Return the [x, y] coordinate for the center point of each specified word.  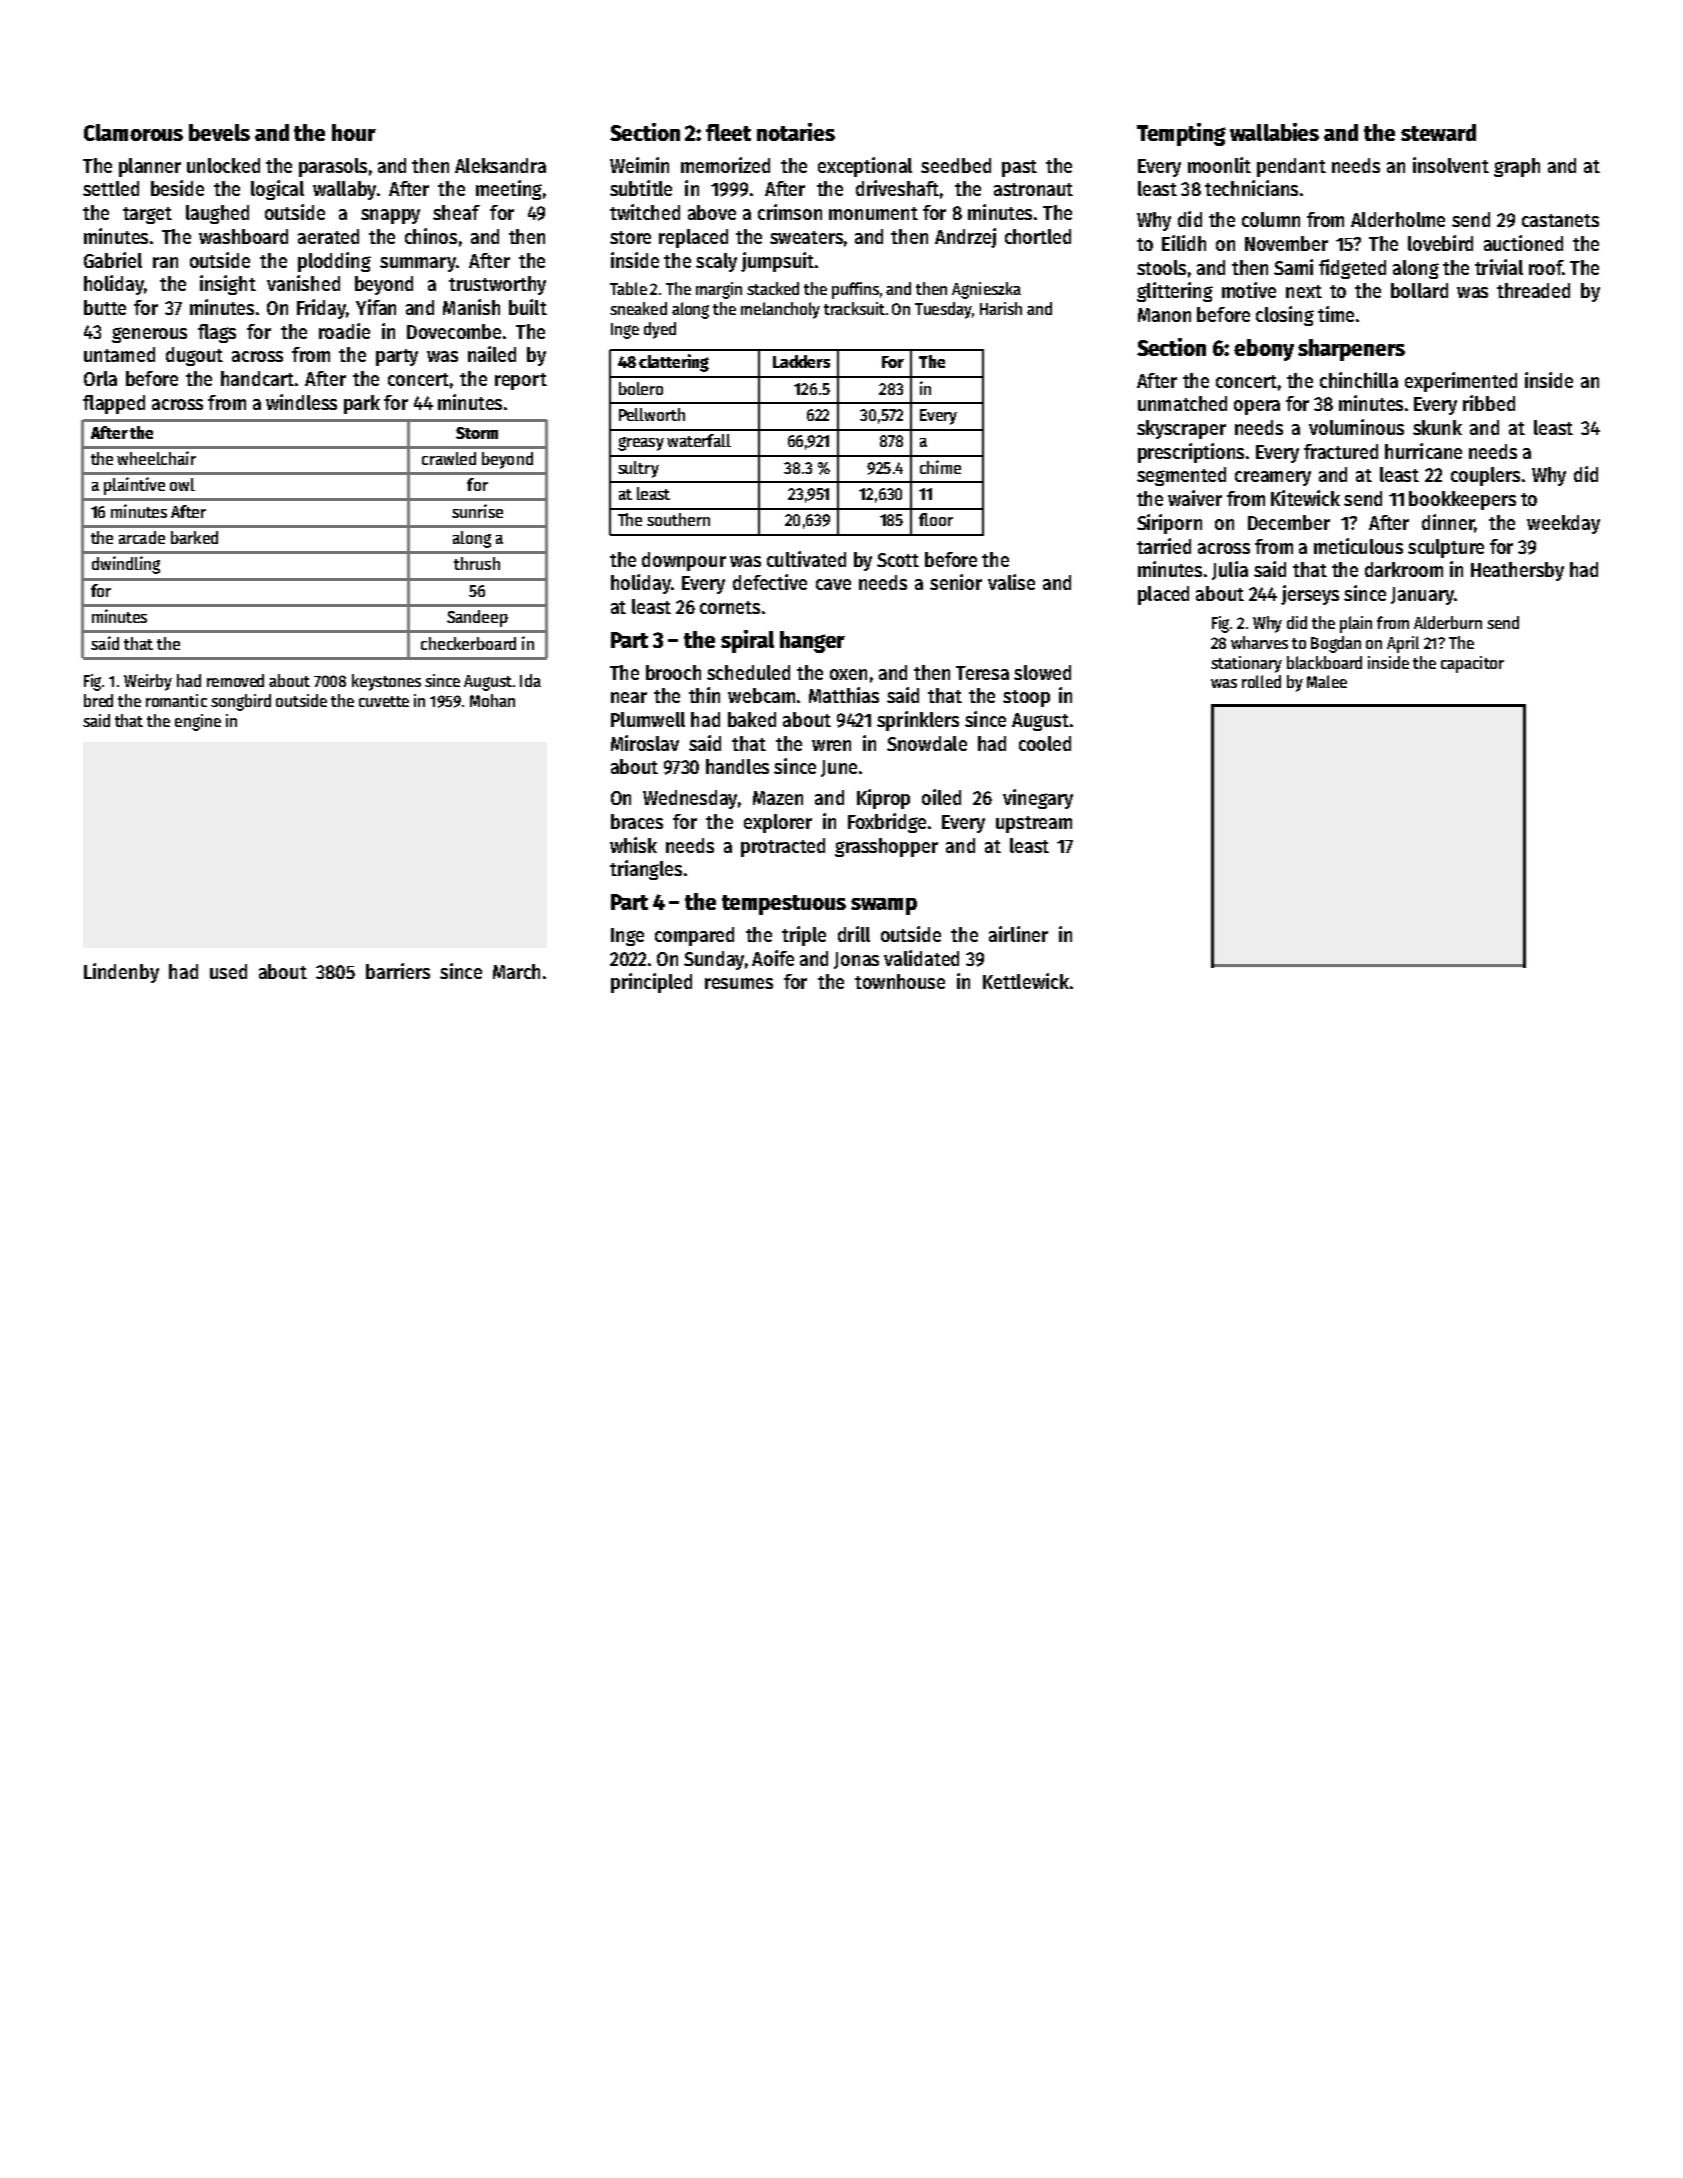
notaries [796, 132]
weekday [1563, 524]
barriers [398, 971]
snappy [390, 216]
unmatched [1182, 403]
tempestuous [784, 905]
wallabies [1274, 132]
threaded [1533, 290]
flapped [114, 404]
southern [678, 519]
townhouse [900, 981]
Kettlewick [1026, 981]
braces [637, 821]
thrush [477, 563]
